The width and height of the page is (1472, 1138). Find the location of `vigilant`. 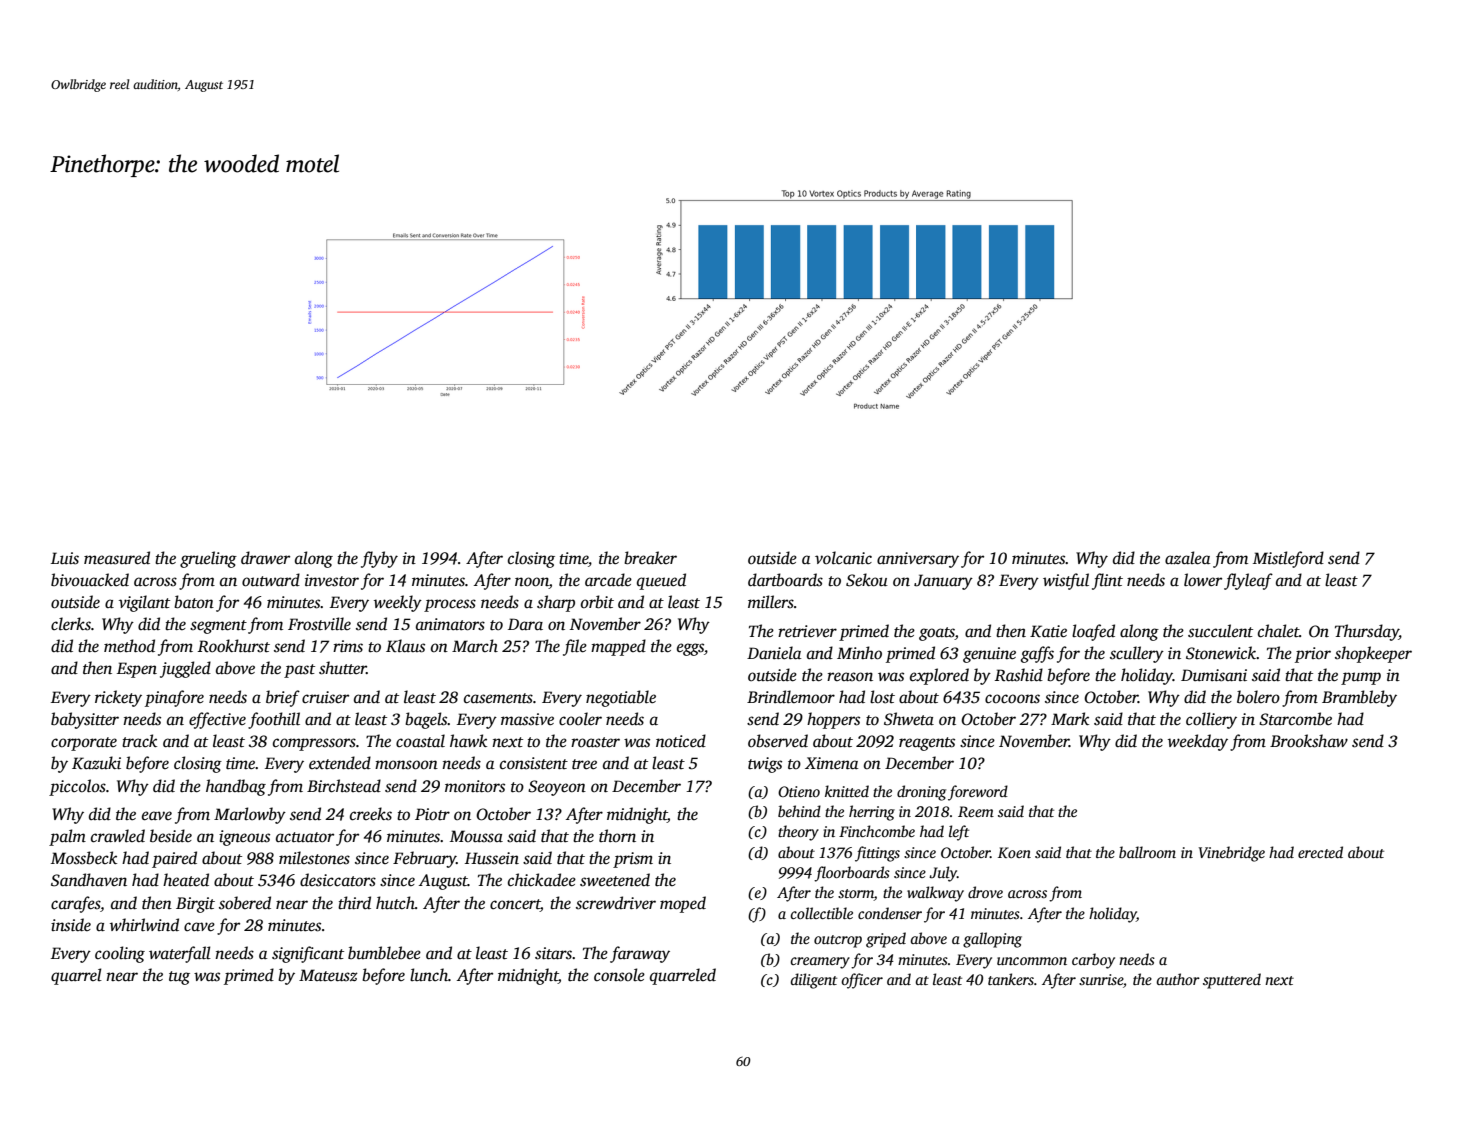

vigilant is located at coordinates (144, 603).
